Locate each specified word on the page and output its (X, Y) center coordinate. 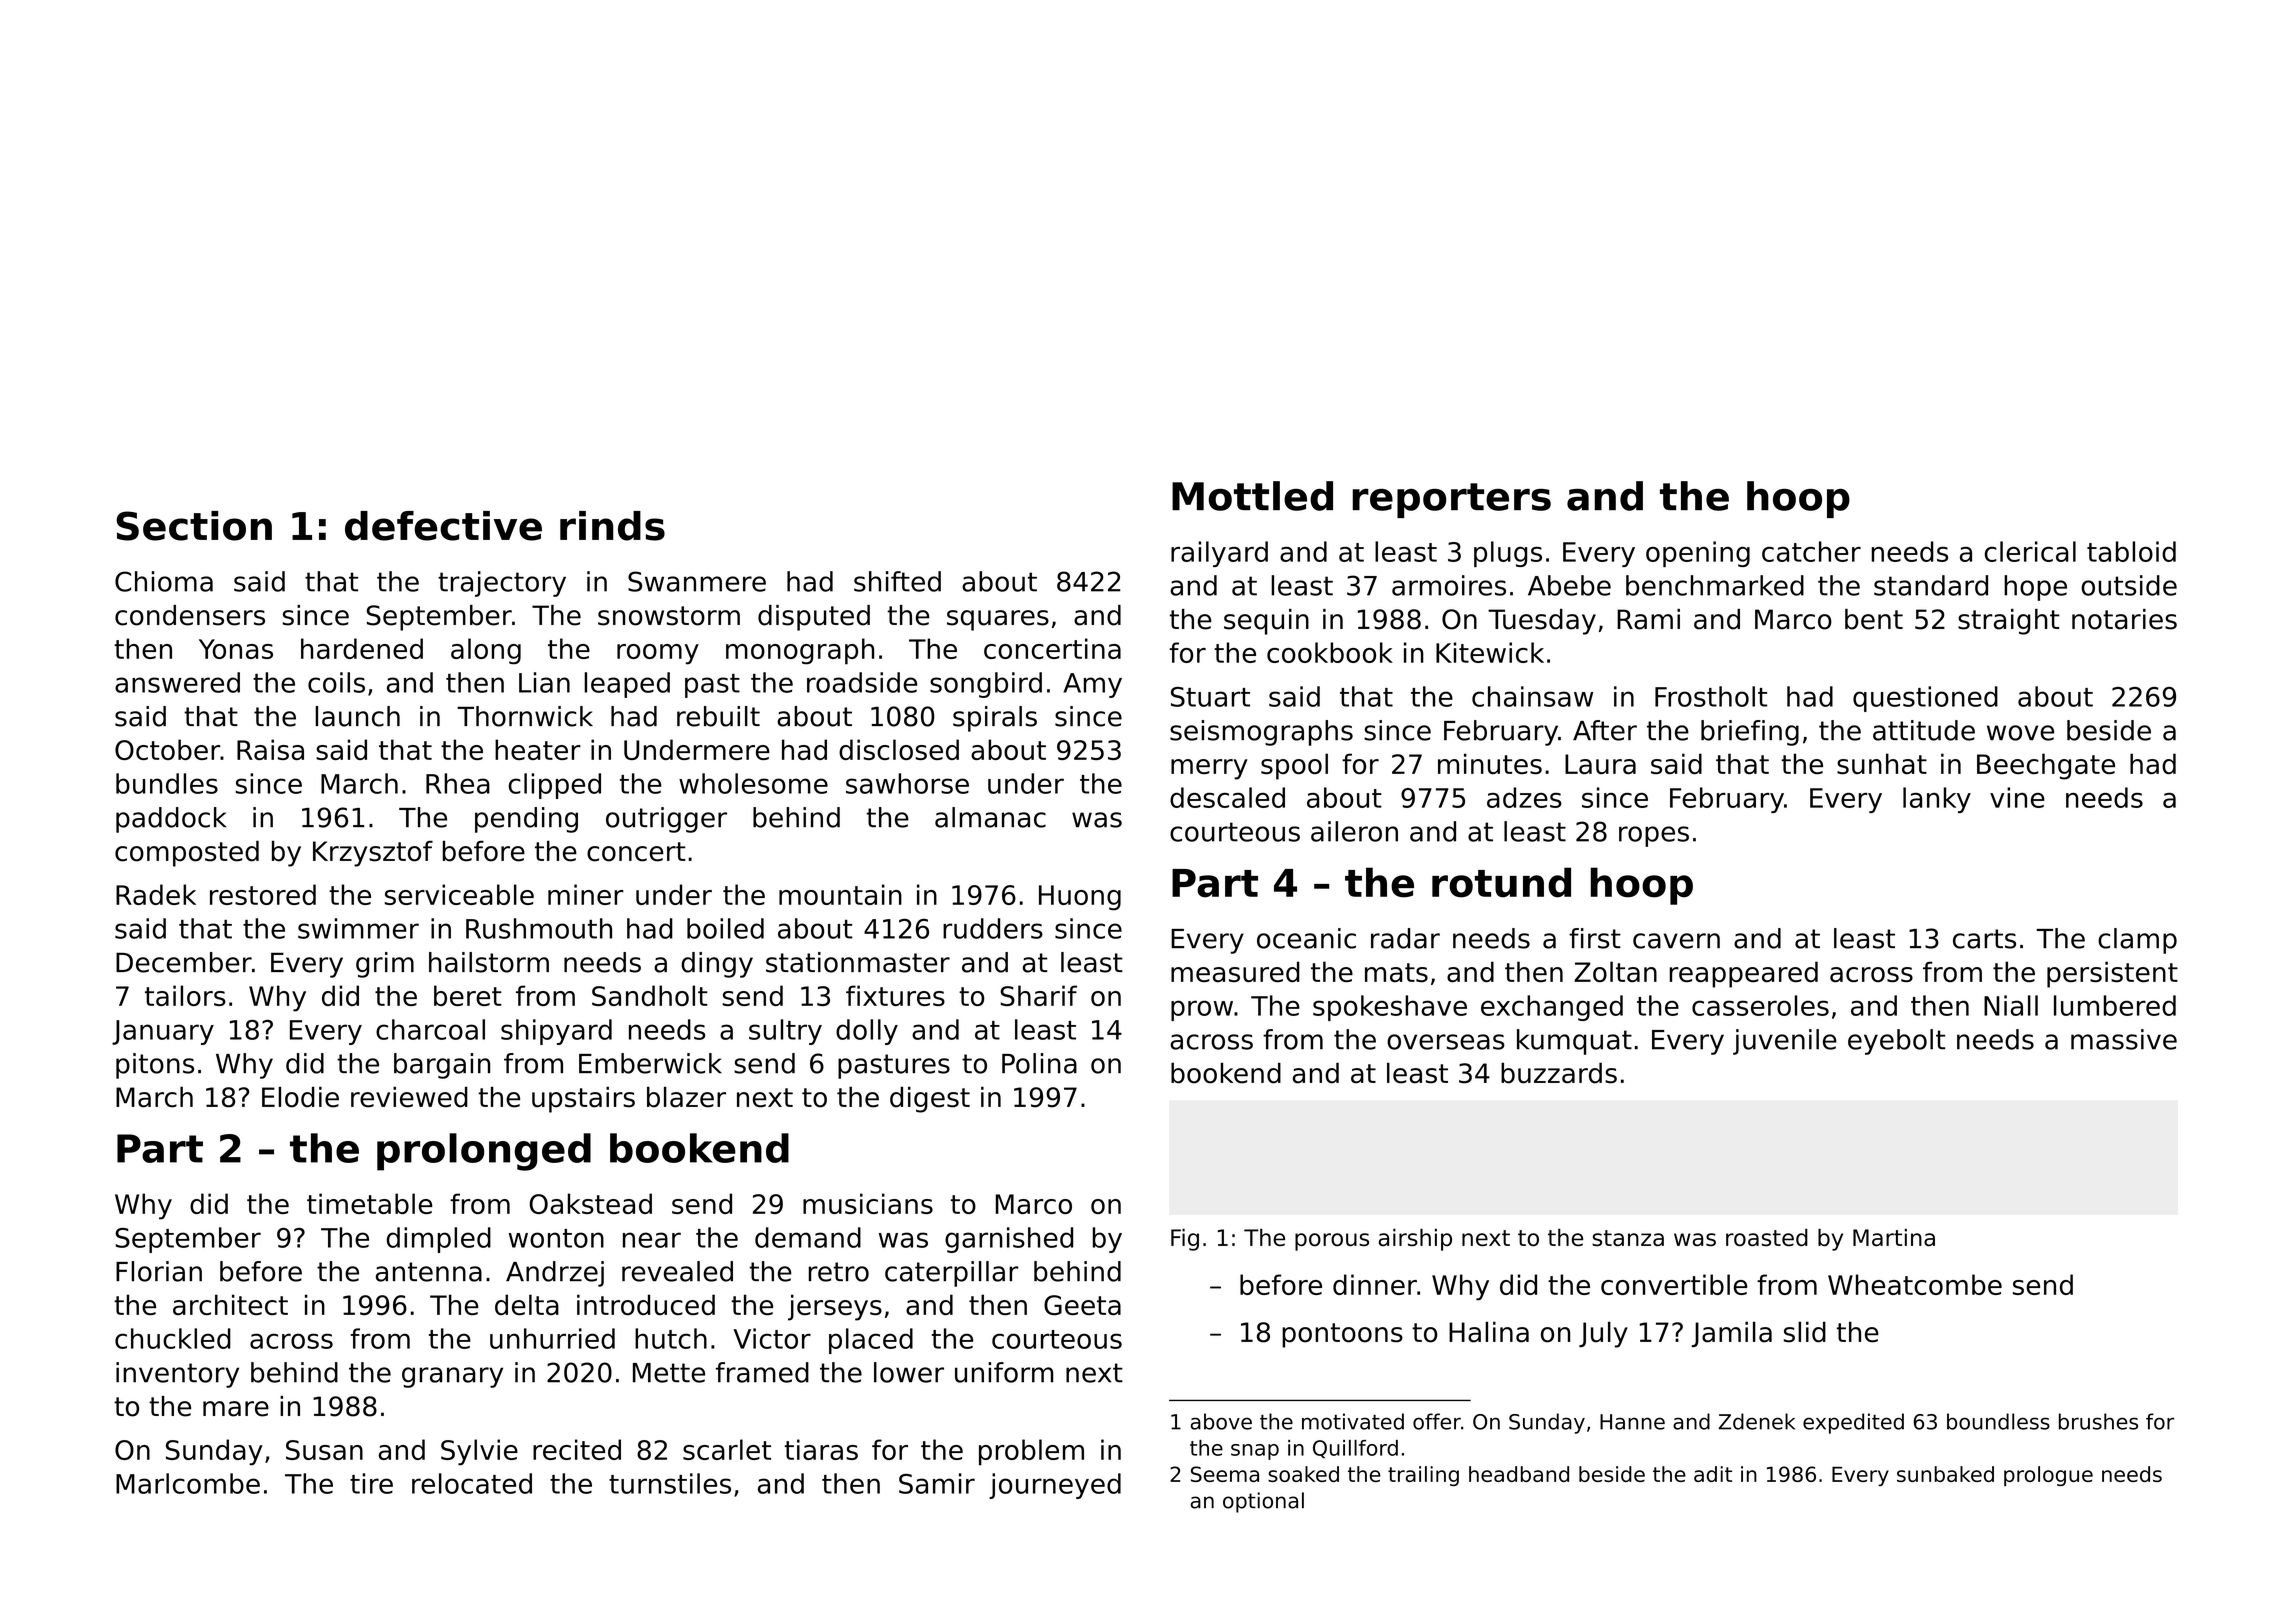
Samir (937, 1483)
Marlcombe (188, 1483)
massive (2124, 1039)
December (184, 962)
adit (1713, 1474)
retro (839, 1272)
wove (2020, 733)
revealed (677, 1271)
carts (1984, 939)
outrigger (666, 820)
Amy (1092, 685)
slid (1805, 1332)
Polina (1039, 1063)
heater (538, 749)
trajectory (502, 584)
